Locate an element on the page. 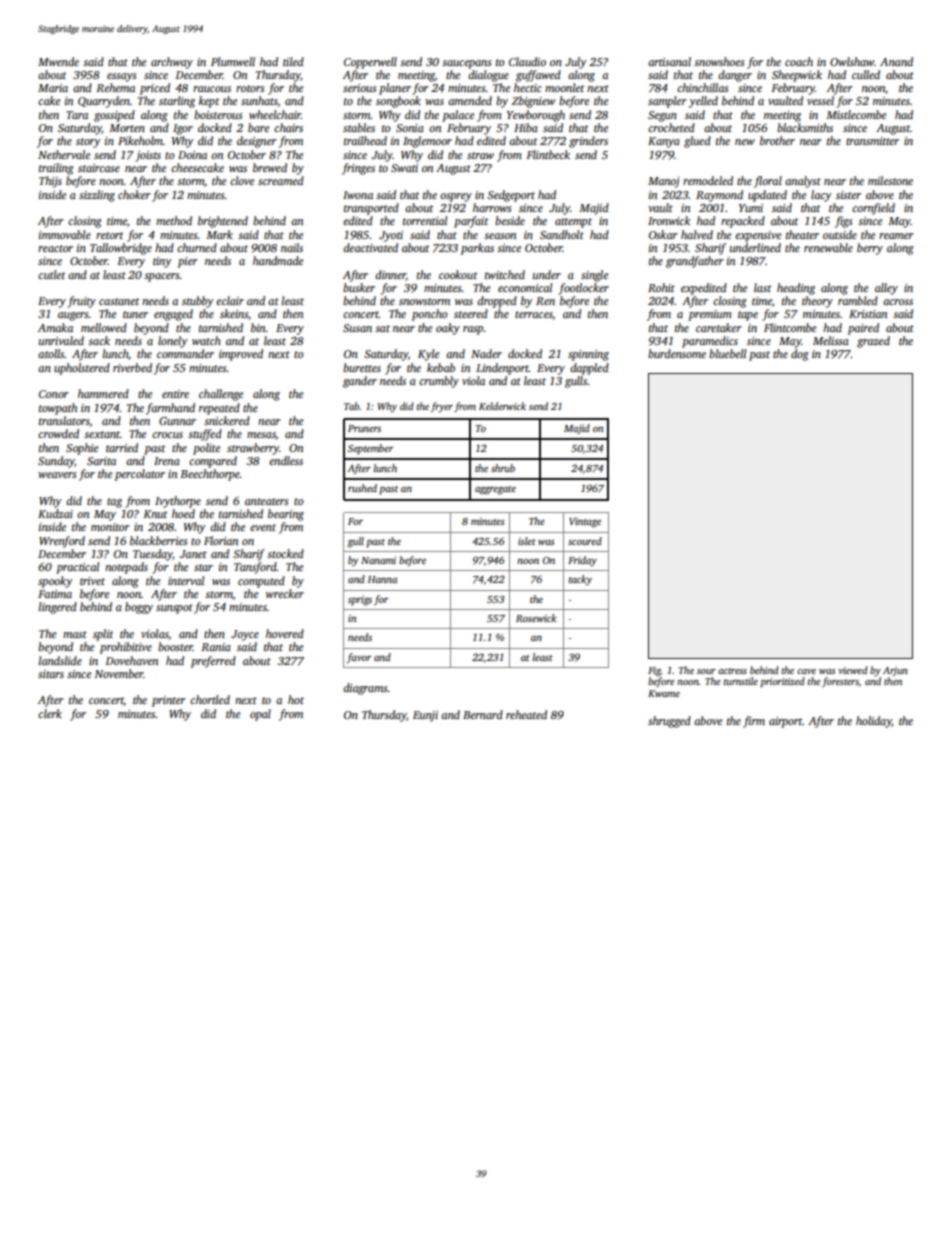 Image resolution: width=952 pixels, height=1233 pixels. brother is located at coordinates (777, 140).
